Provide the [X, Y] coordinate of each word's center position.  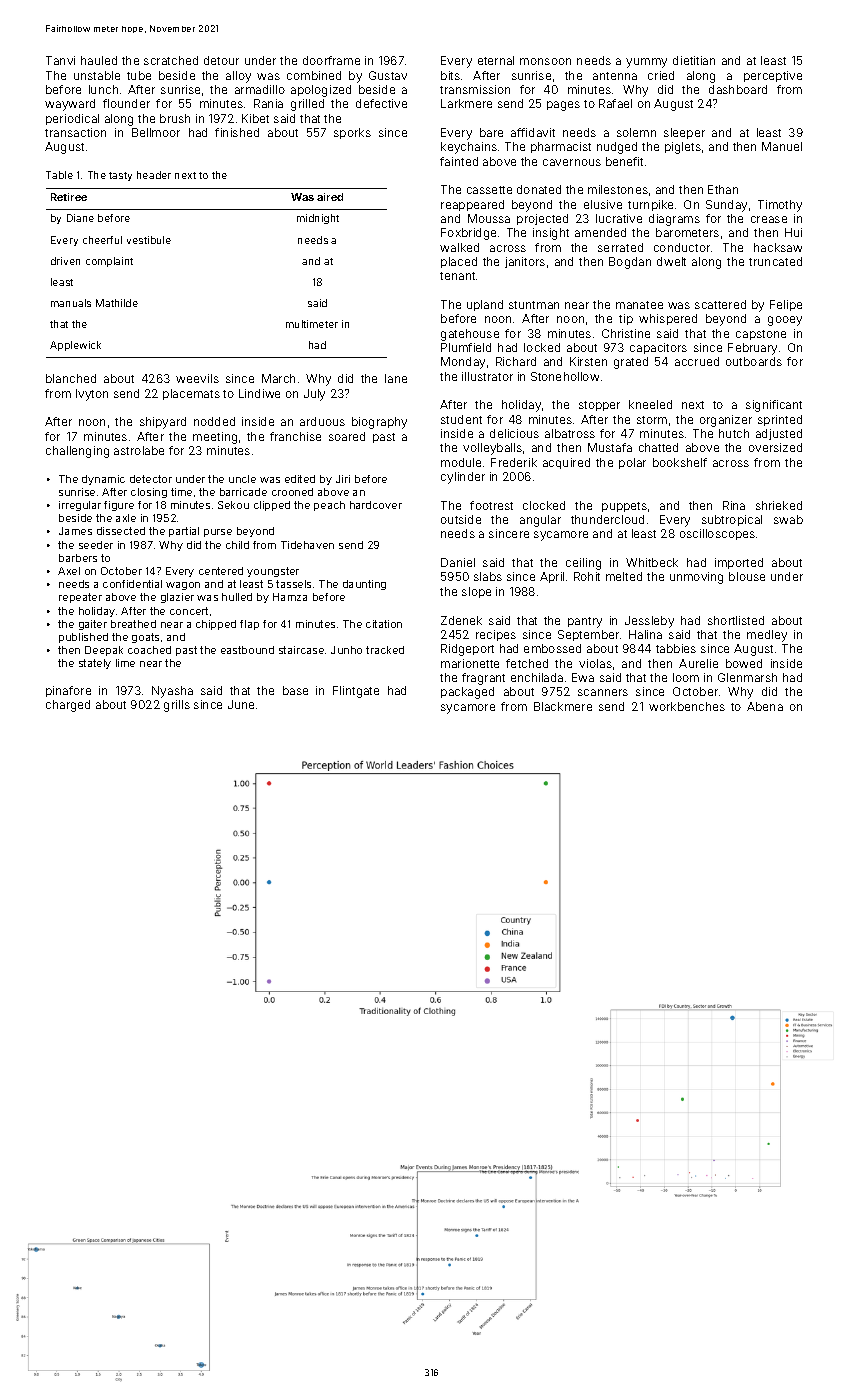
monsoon [545, 61]
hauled [99, 60]
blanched [71, 378]
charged [68, 706]
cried [661, 75]
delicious [514, 433]
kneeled [650, 404]
